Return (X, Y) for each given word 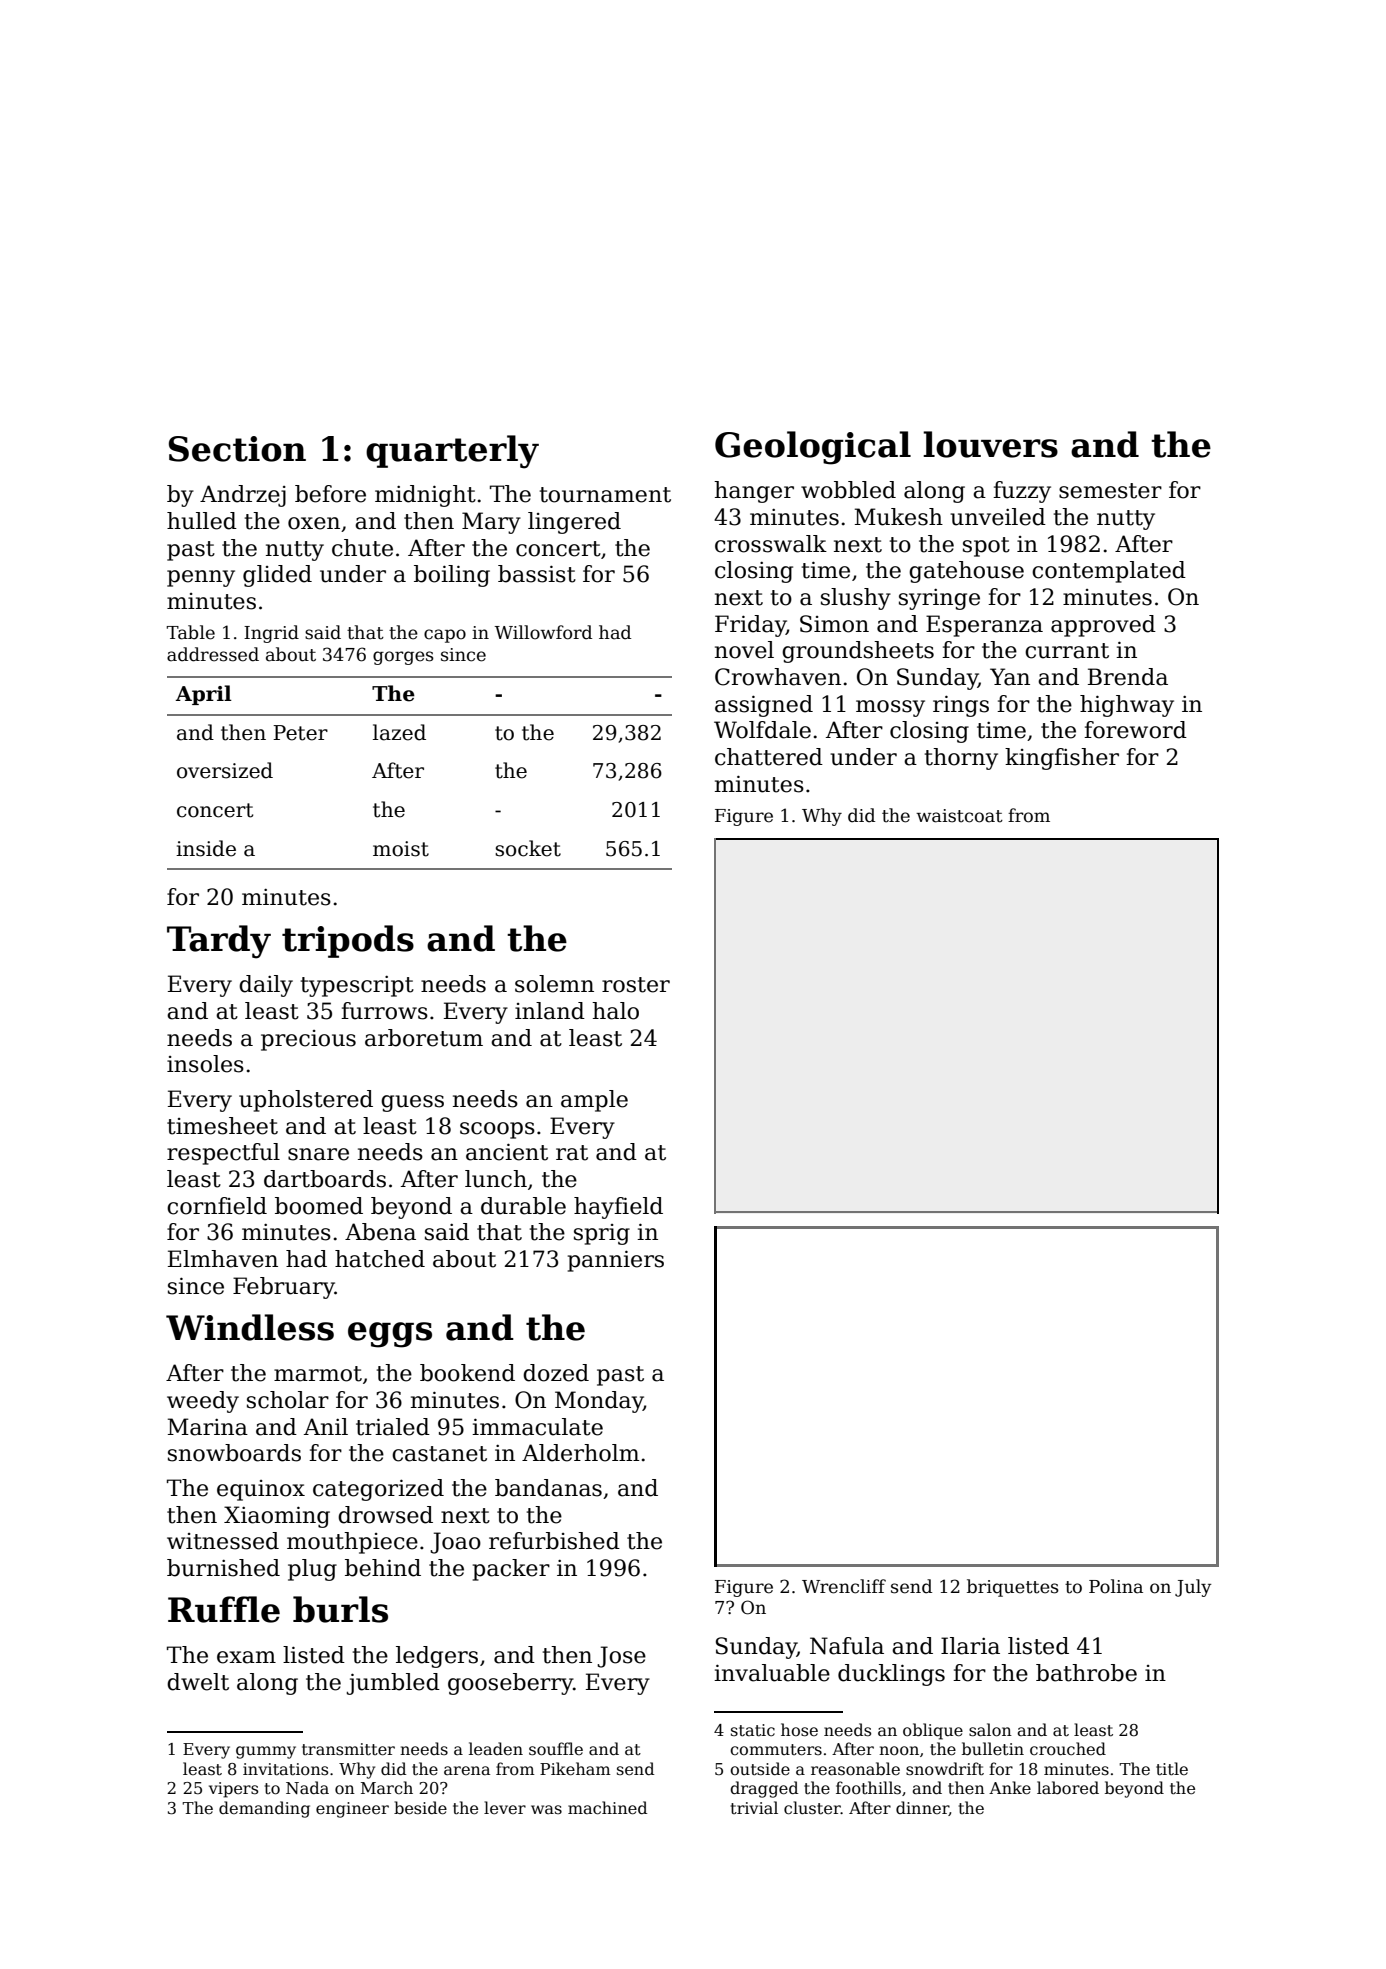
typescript (357, 986)
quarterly (452, 452)
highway (1127, 706)
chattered (769, 757)
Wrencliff (844, 1586)
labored (1068, 1788)
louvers (990, 444)
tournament (605, 495)
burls (340, 1609)
